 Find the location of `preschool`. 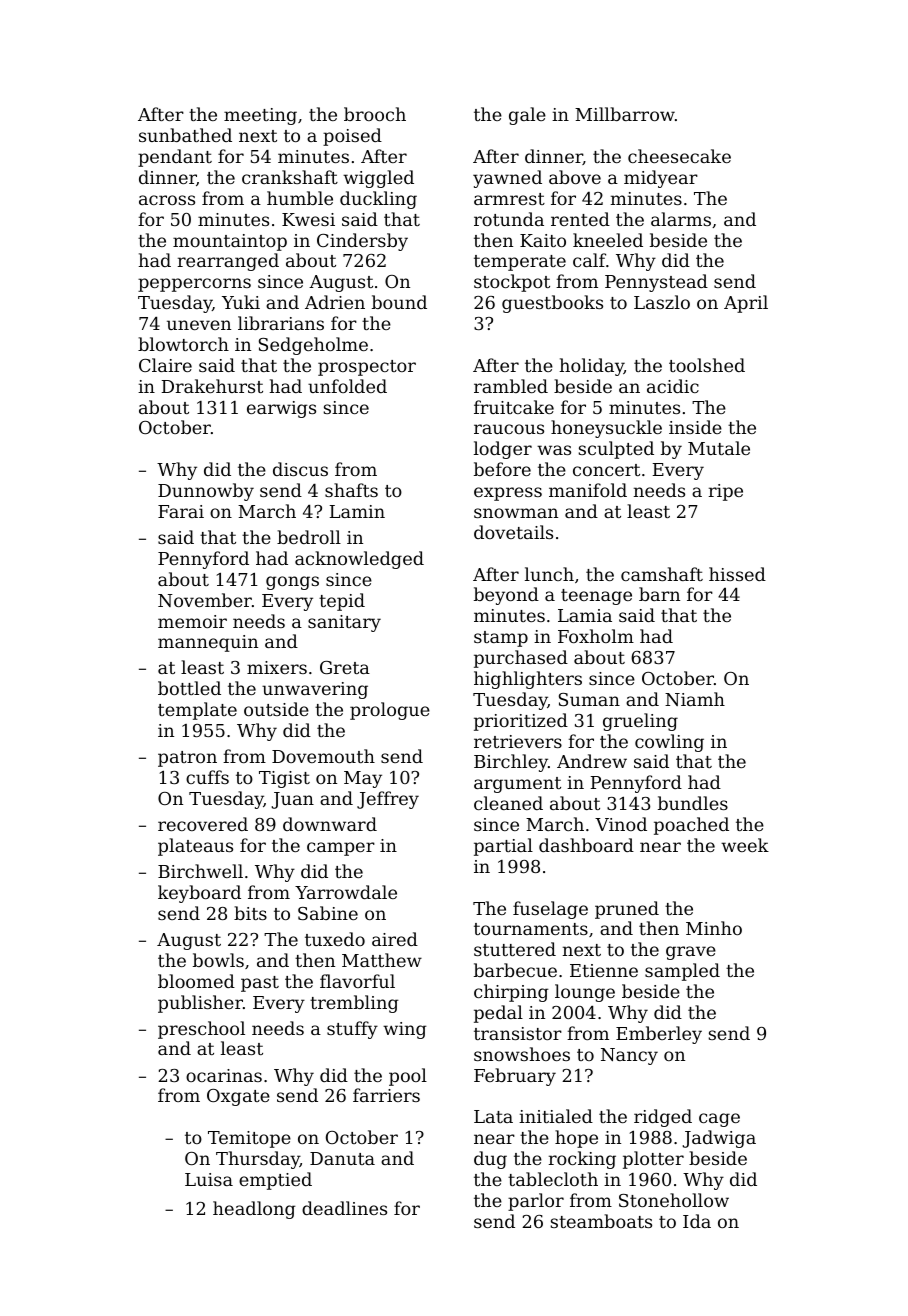

preschool is located at coordinates (201, 1030).
